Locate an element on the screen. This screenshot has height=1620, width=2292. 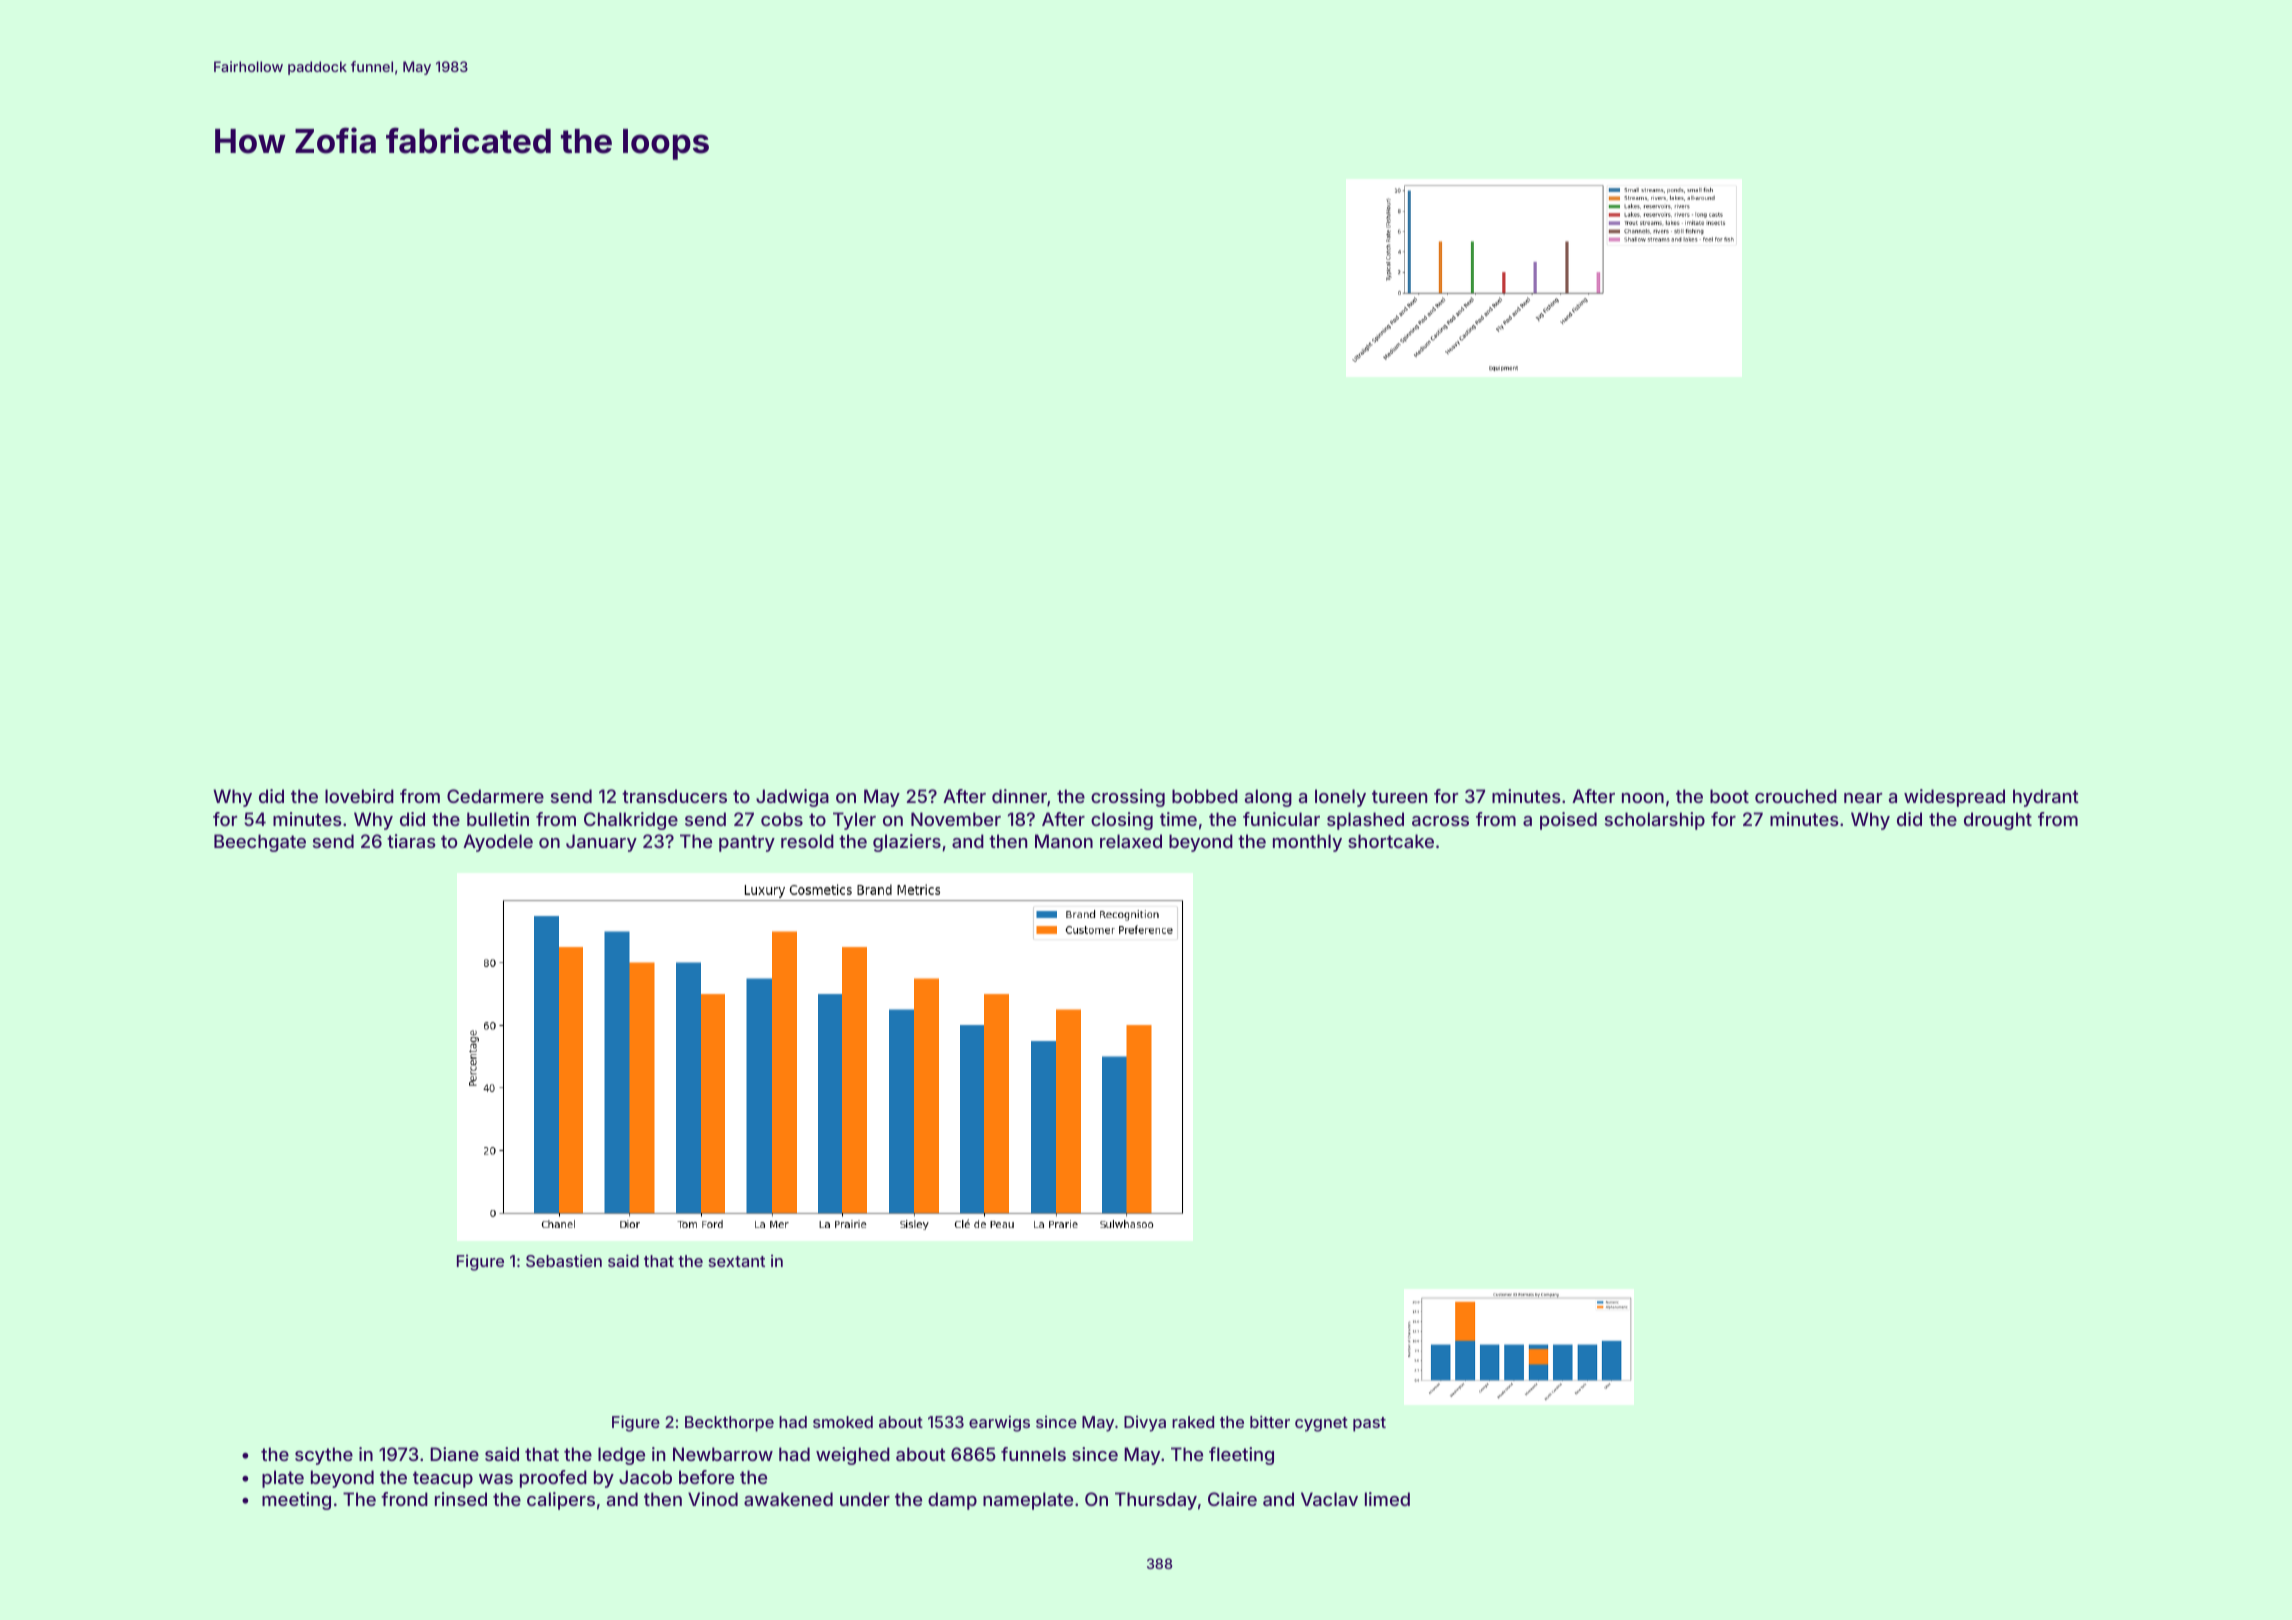
Ayodele is located at coordinates (498, 843).
